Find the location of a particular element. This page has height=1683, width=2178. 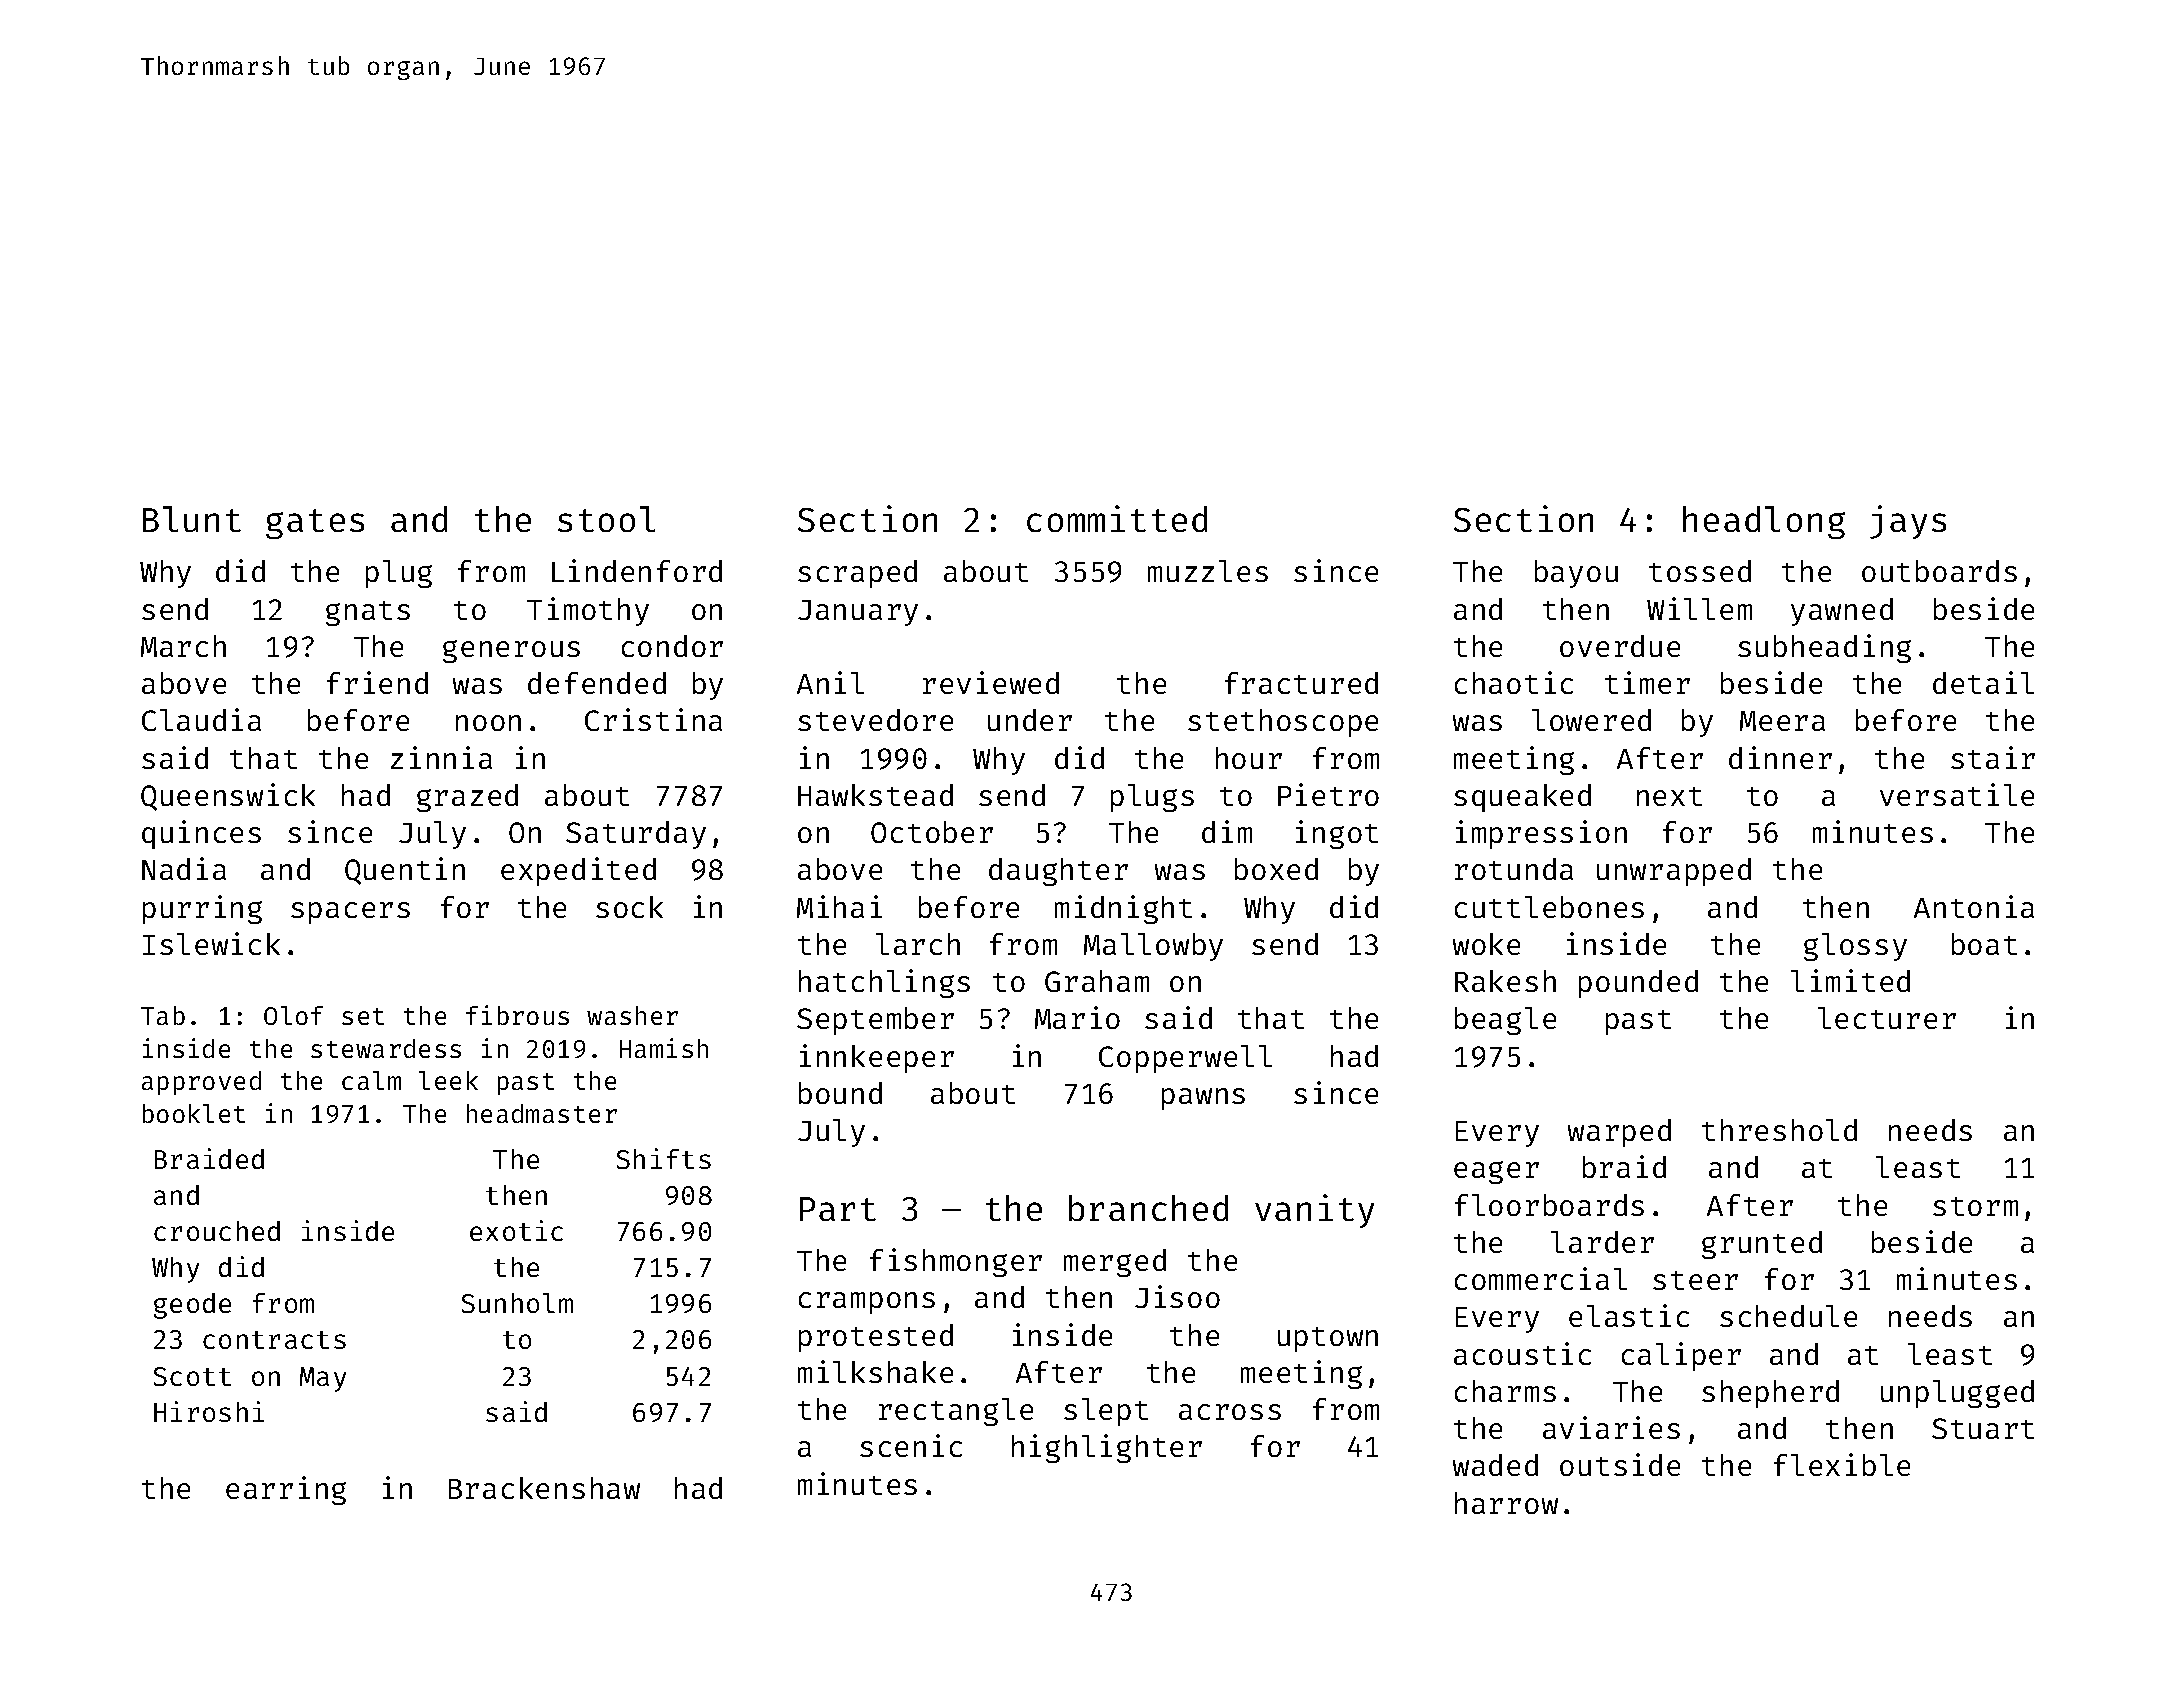

aviaries is located at coordinates (1611, 1427).
